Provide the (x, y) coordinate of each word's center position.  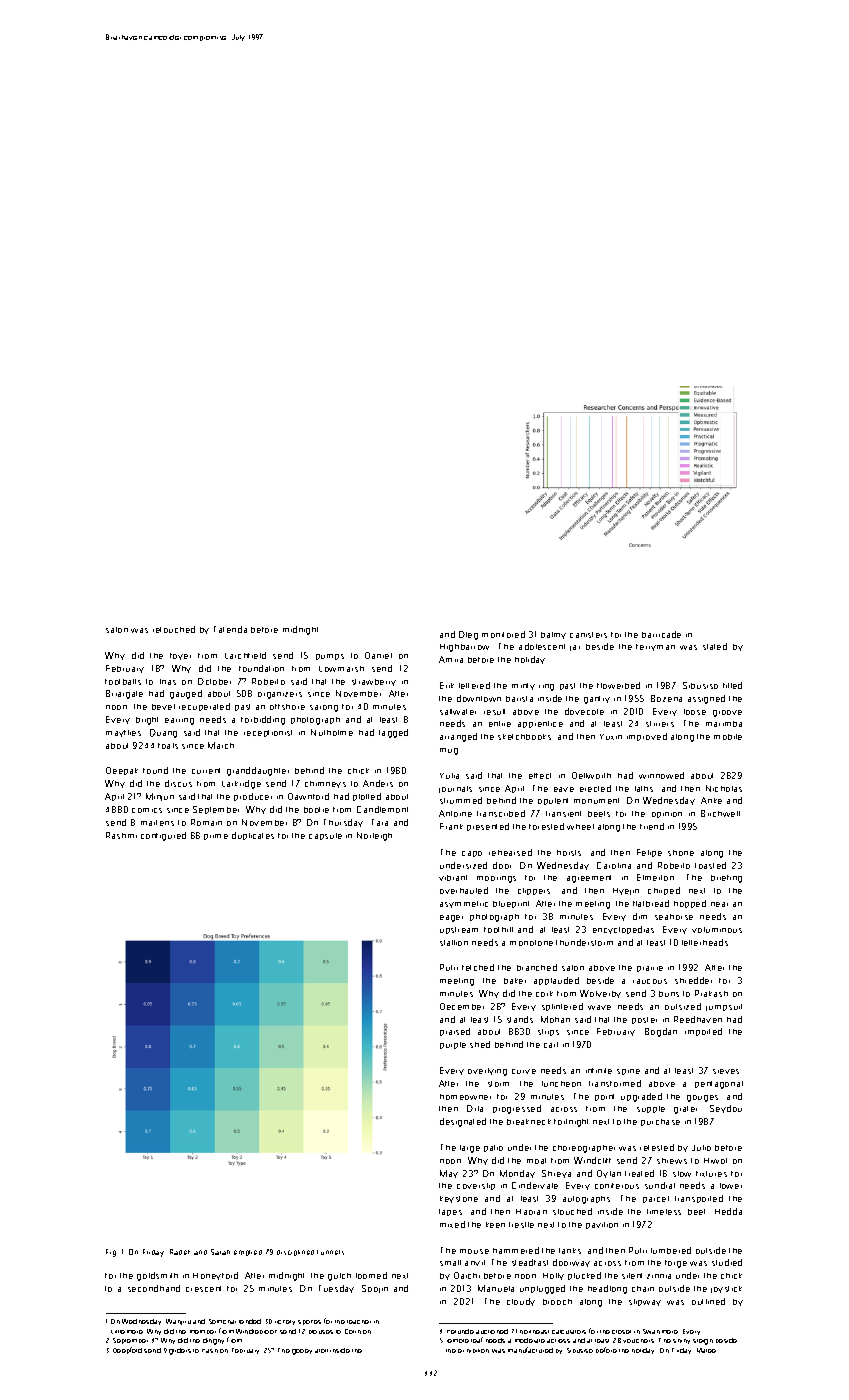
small (450, 1263)
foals (168, 746)
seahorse (674, 917)
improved (647, 737)
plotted (367, 797)
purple (453, 1045)
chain (643, 1289)
